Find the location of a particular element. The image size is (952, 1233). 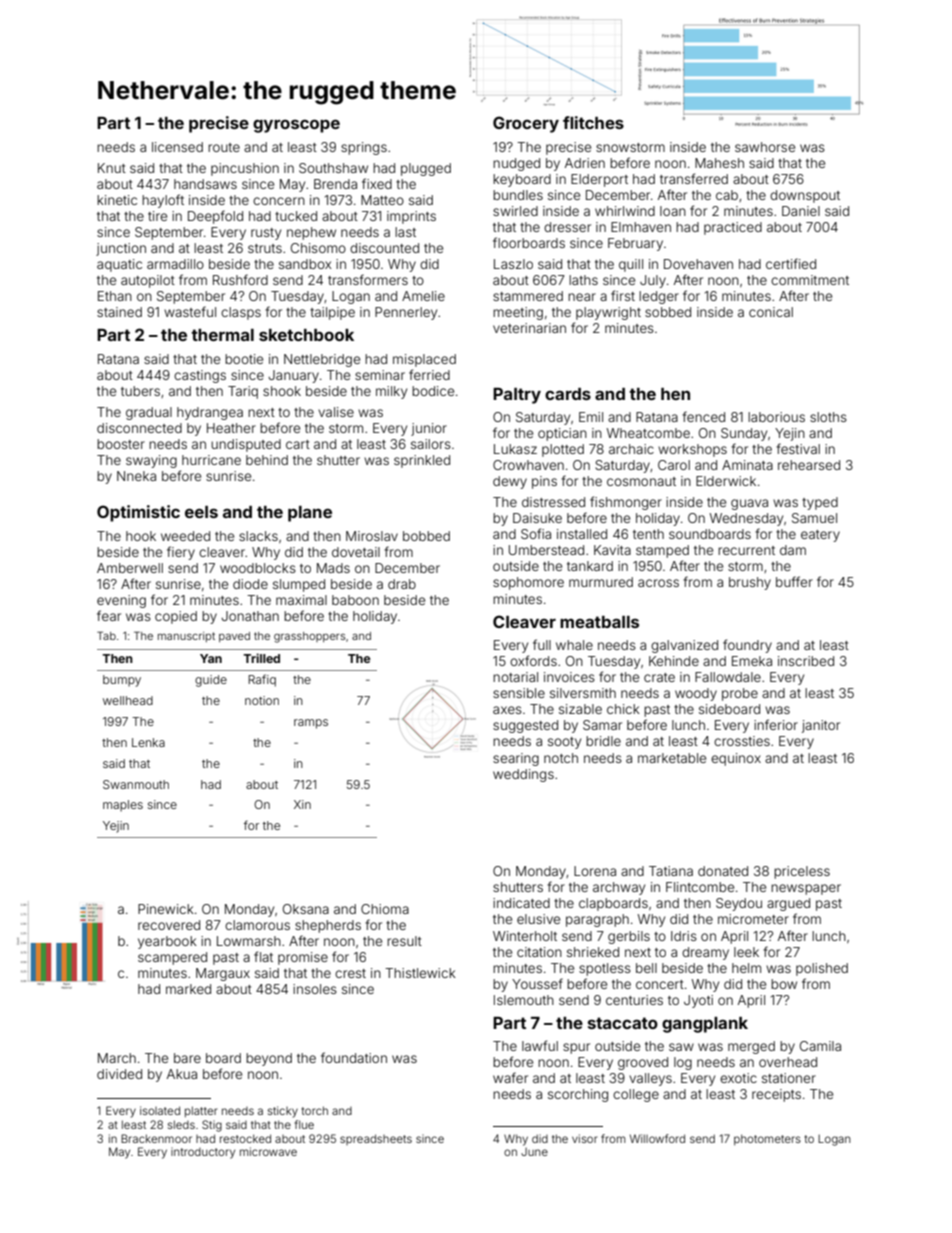

introductory is located at coordinates (203, 1153).
